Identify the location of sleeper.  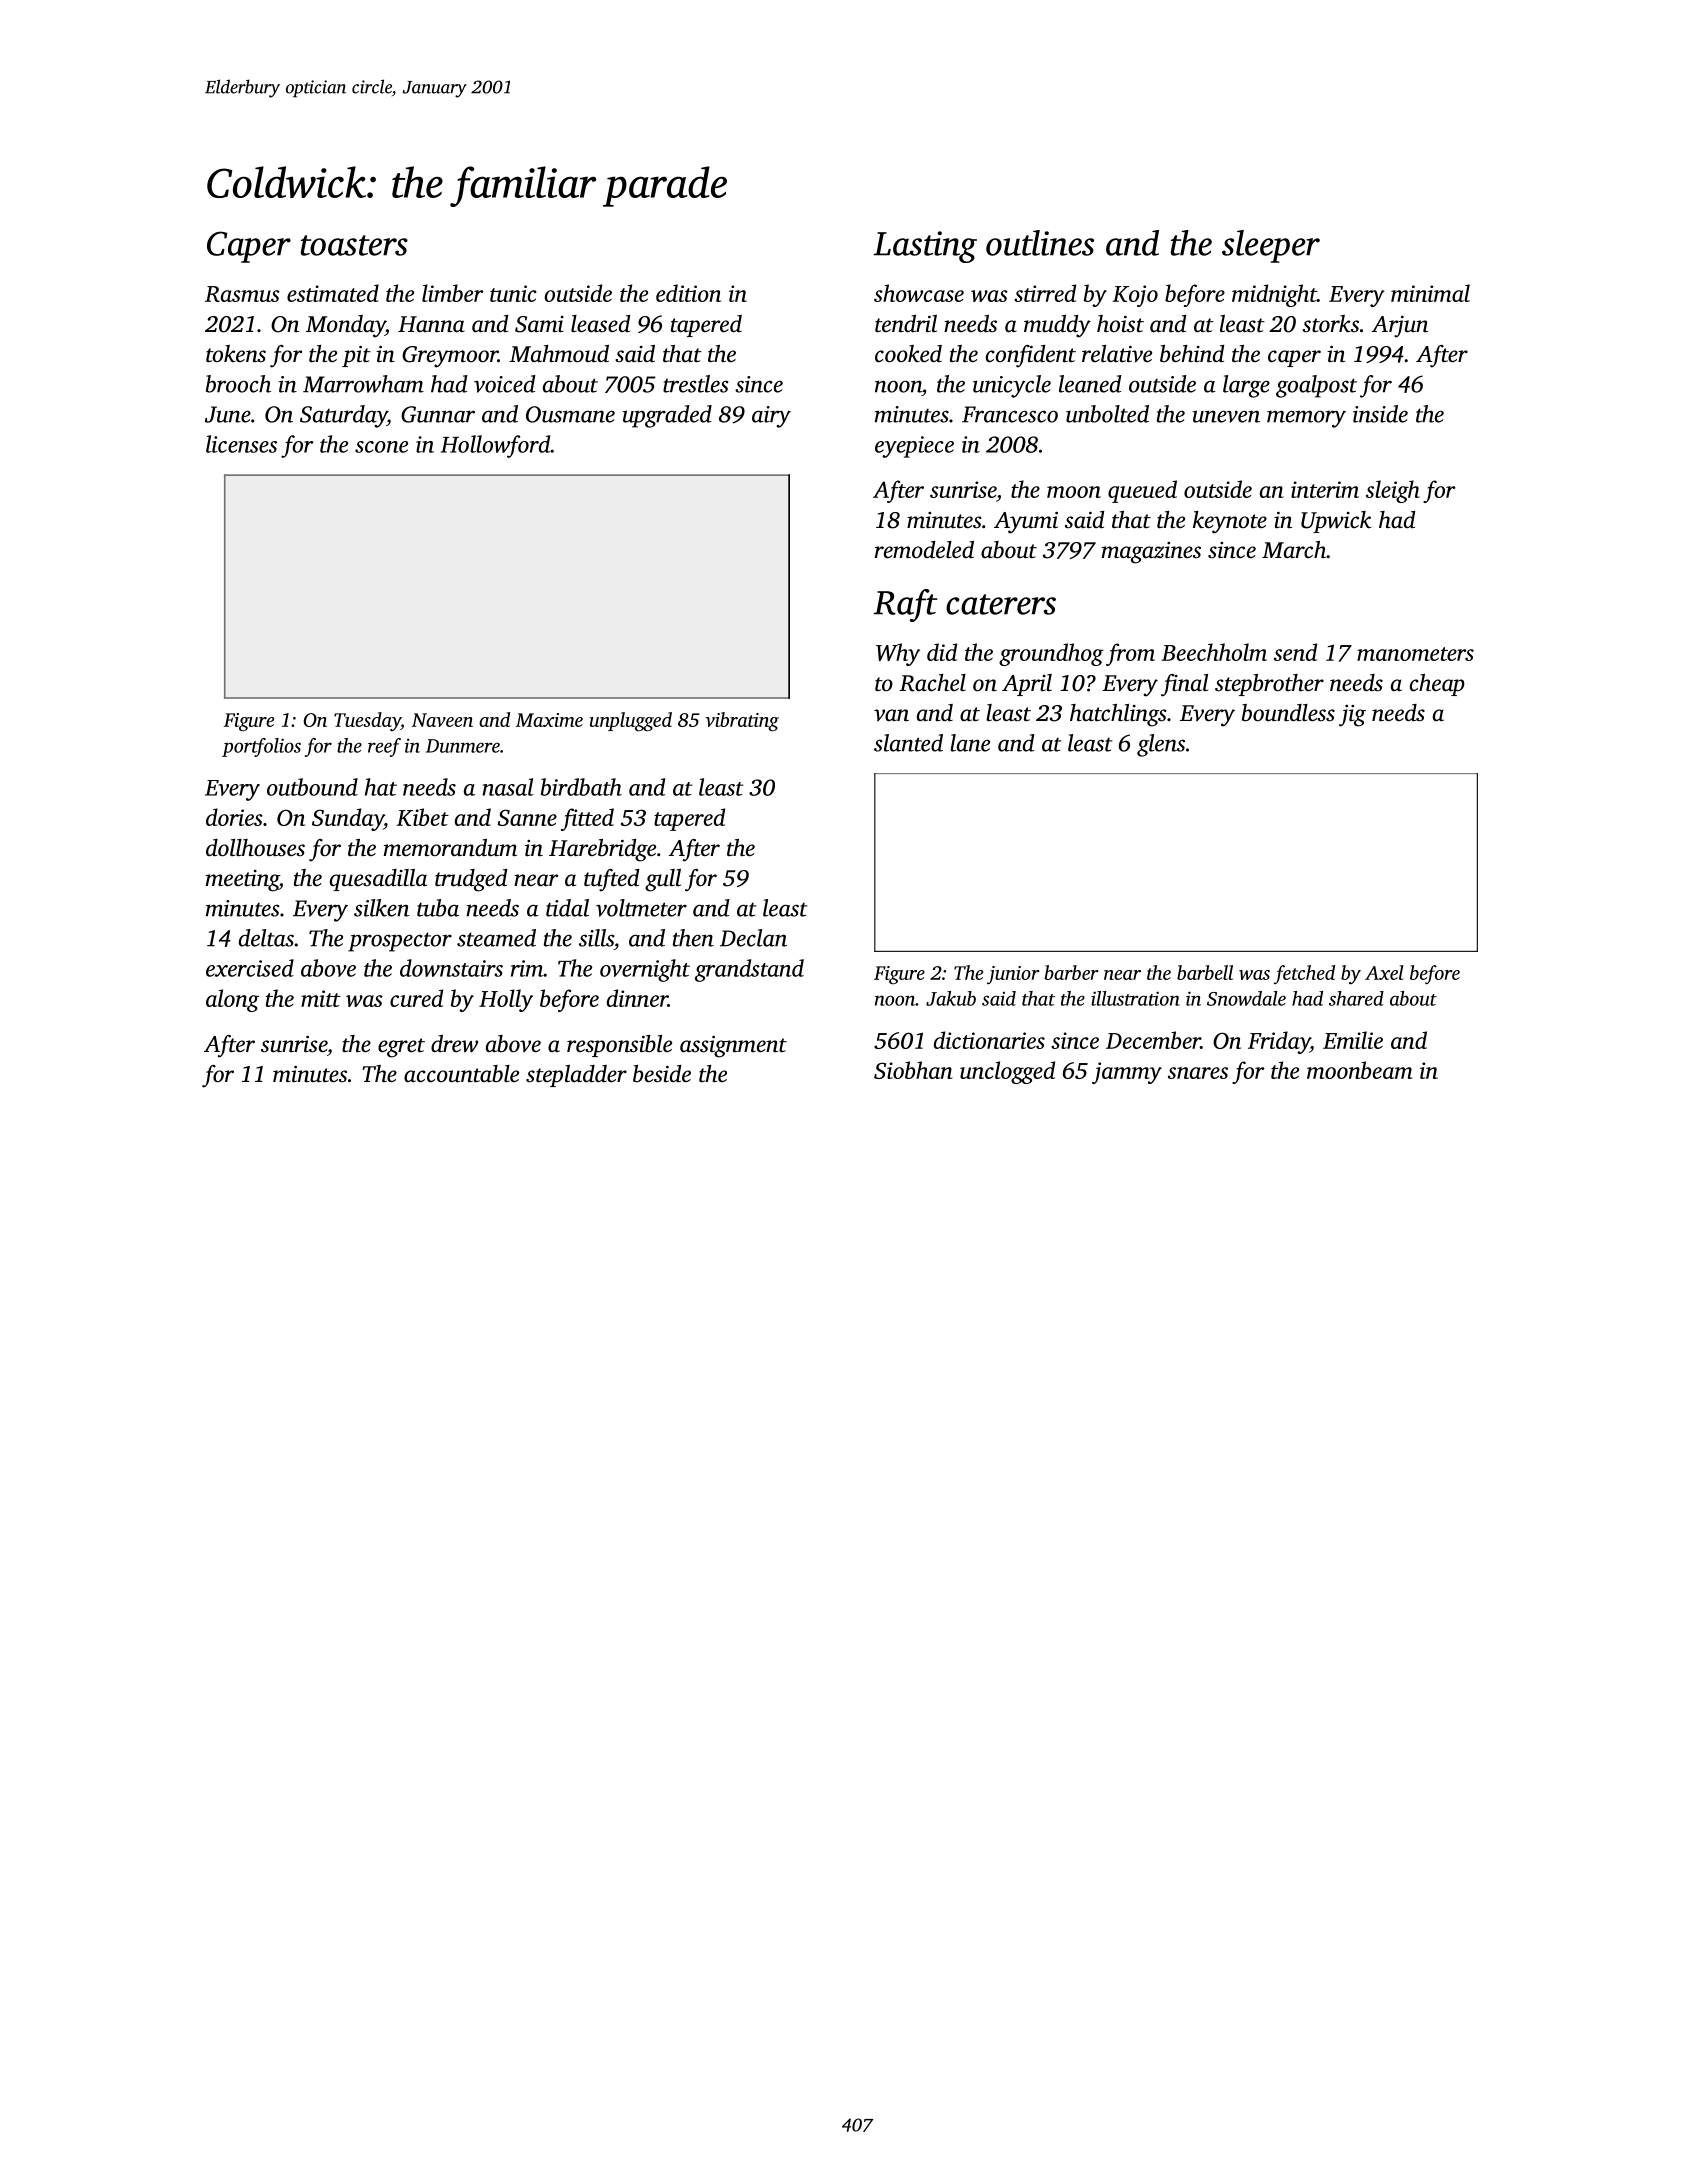
(1271, 246).
